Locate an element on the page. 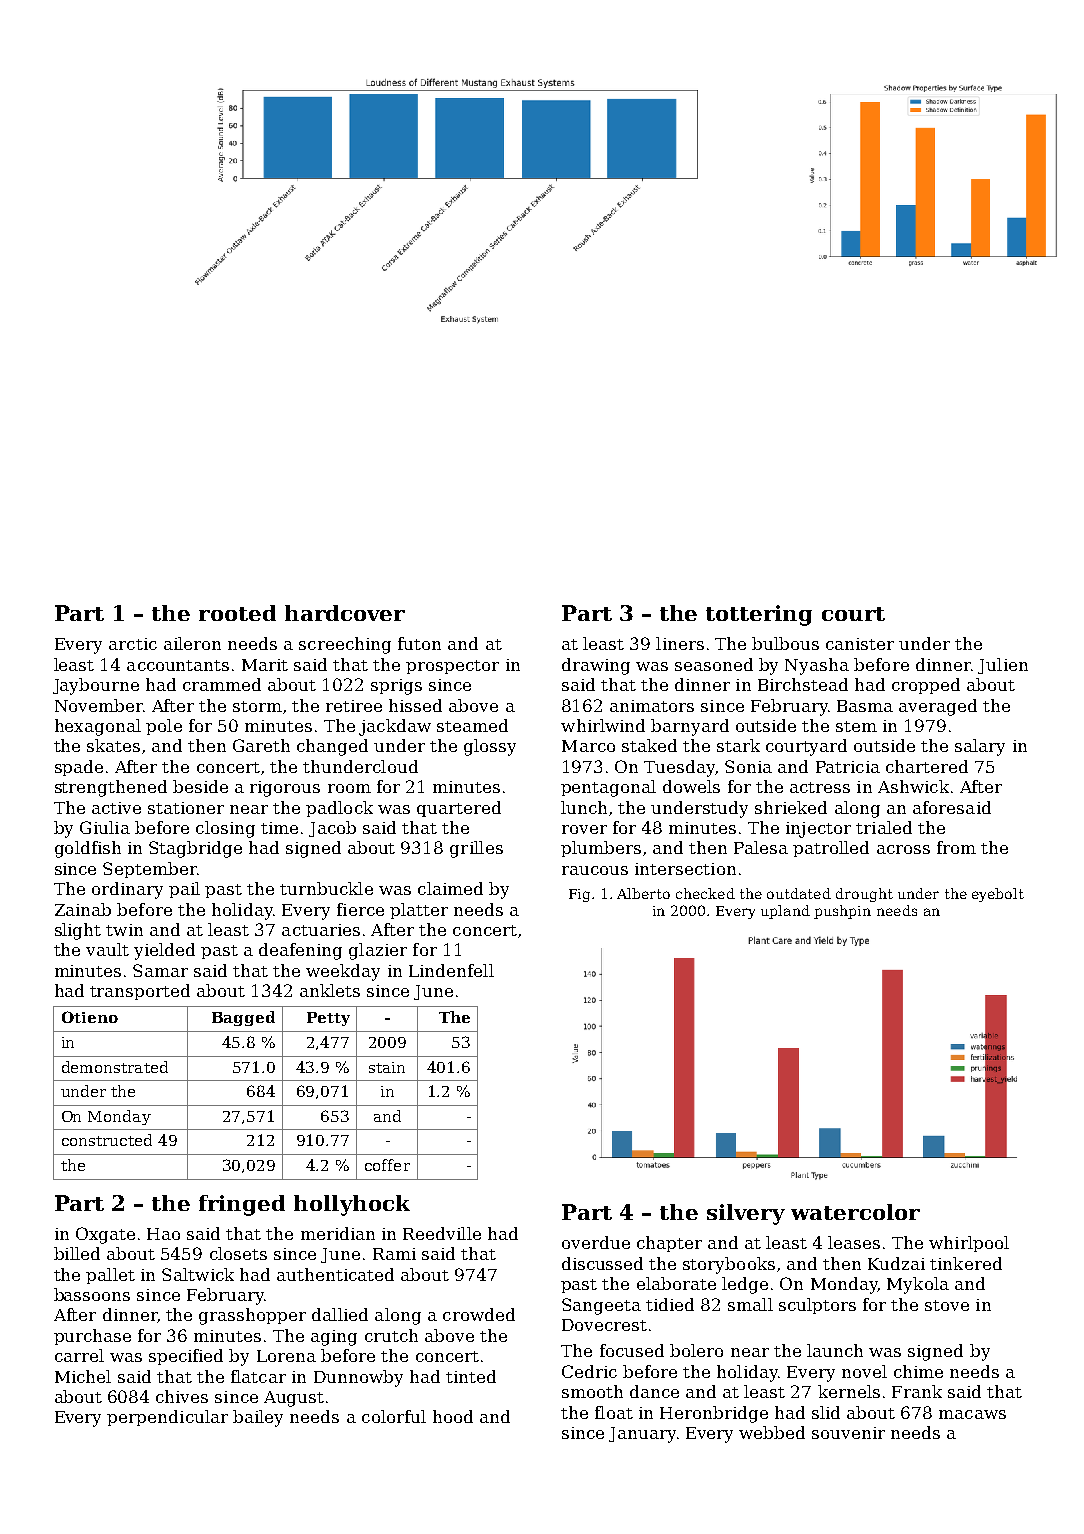  float is located at coordinates (614, 1412).
